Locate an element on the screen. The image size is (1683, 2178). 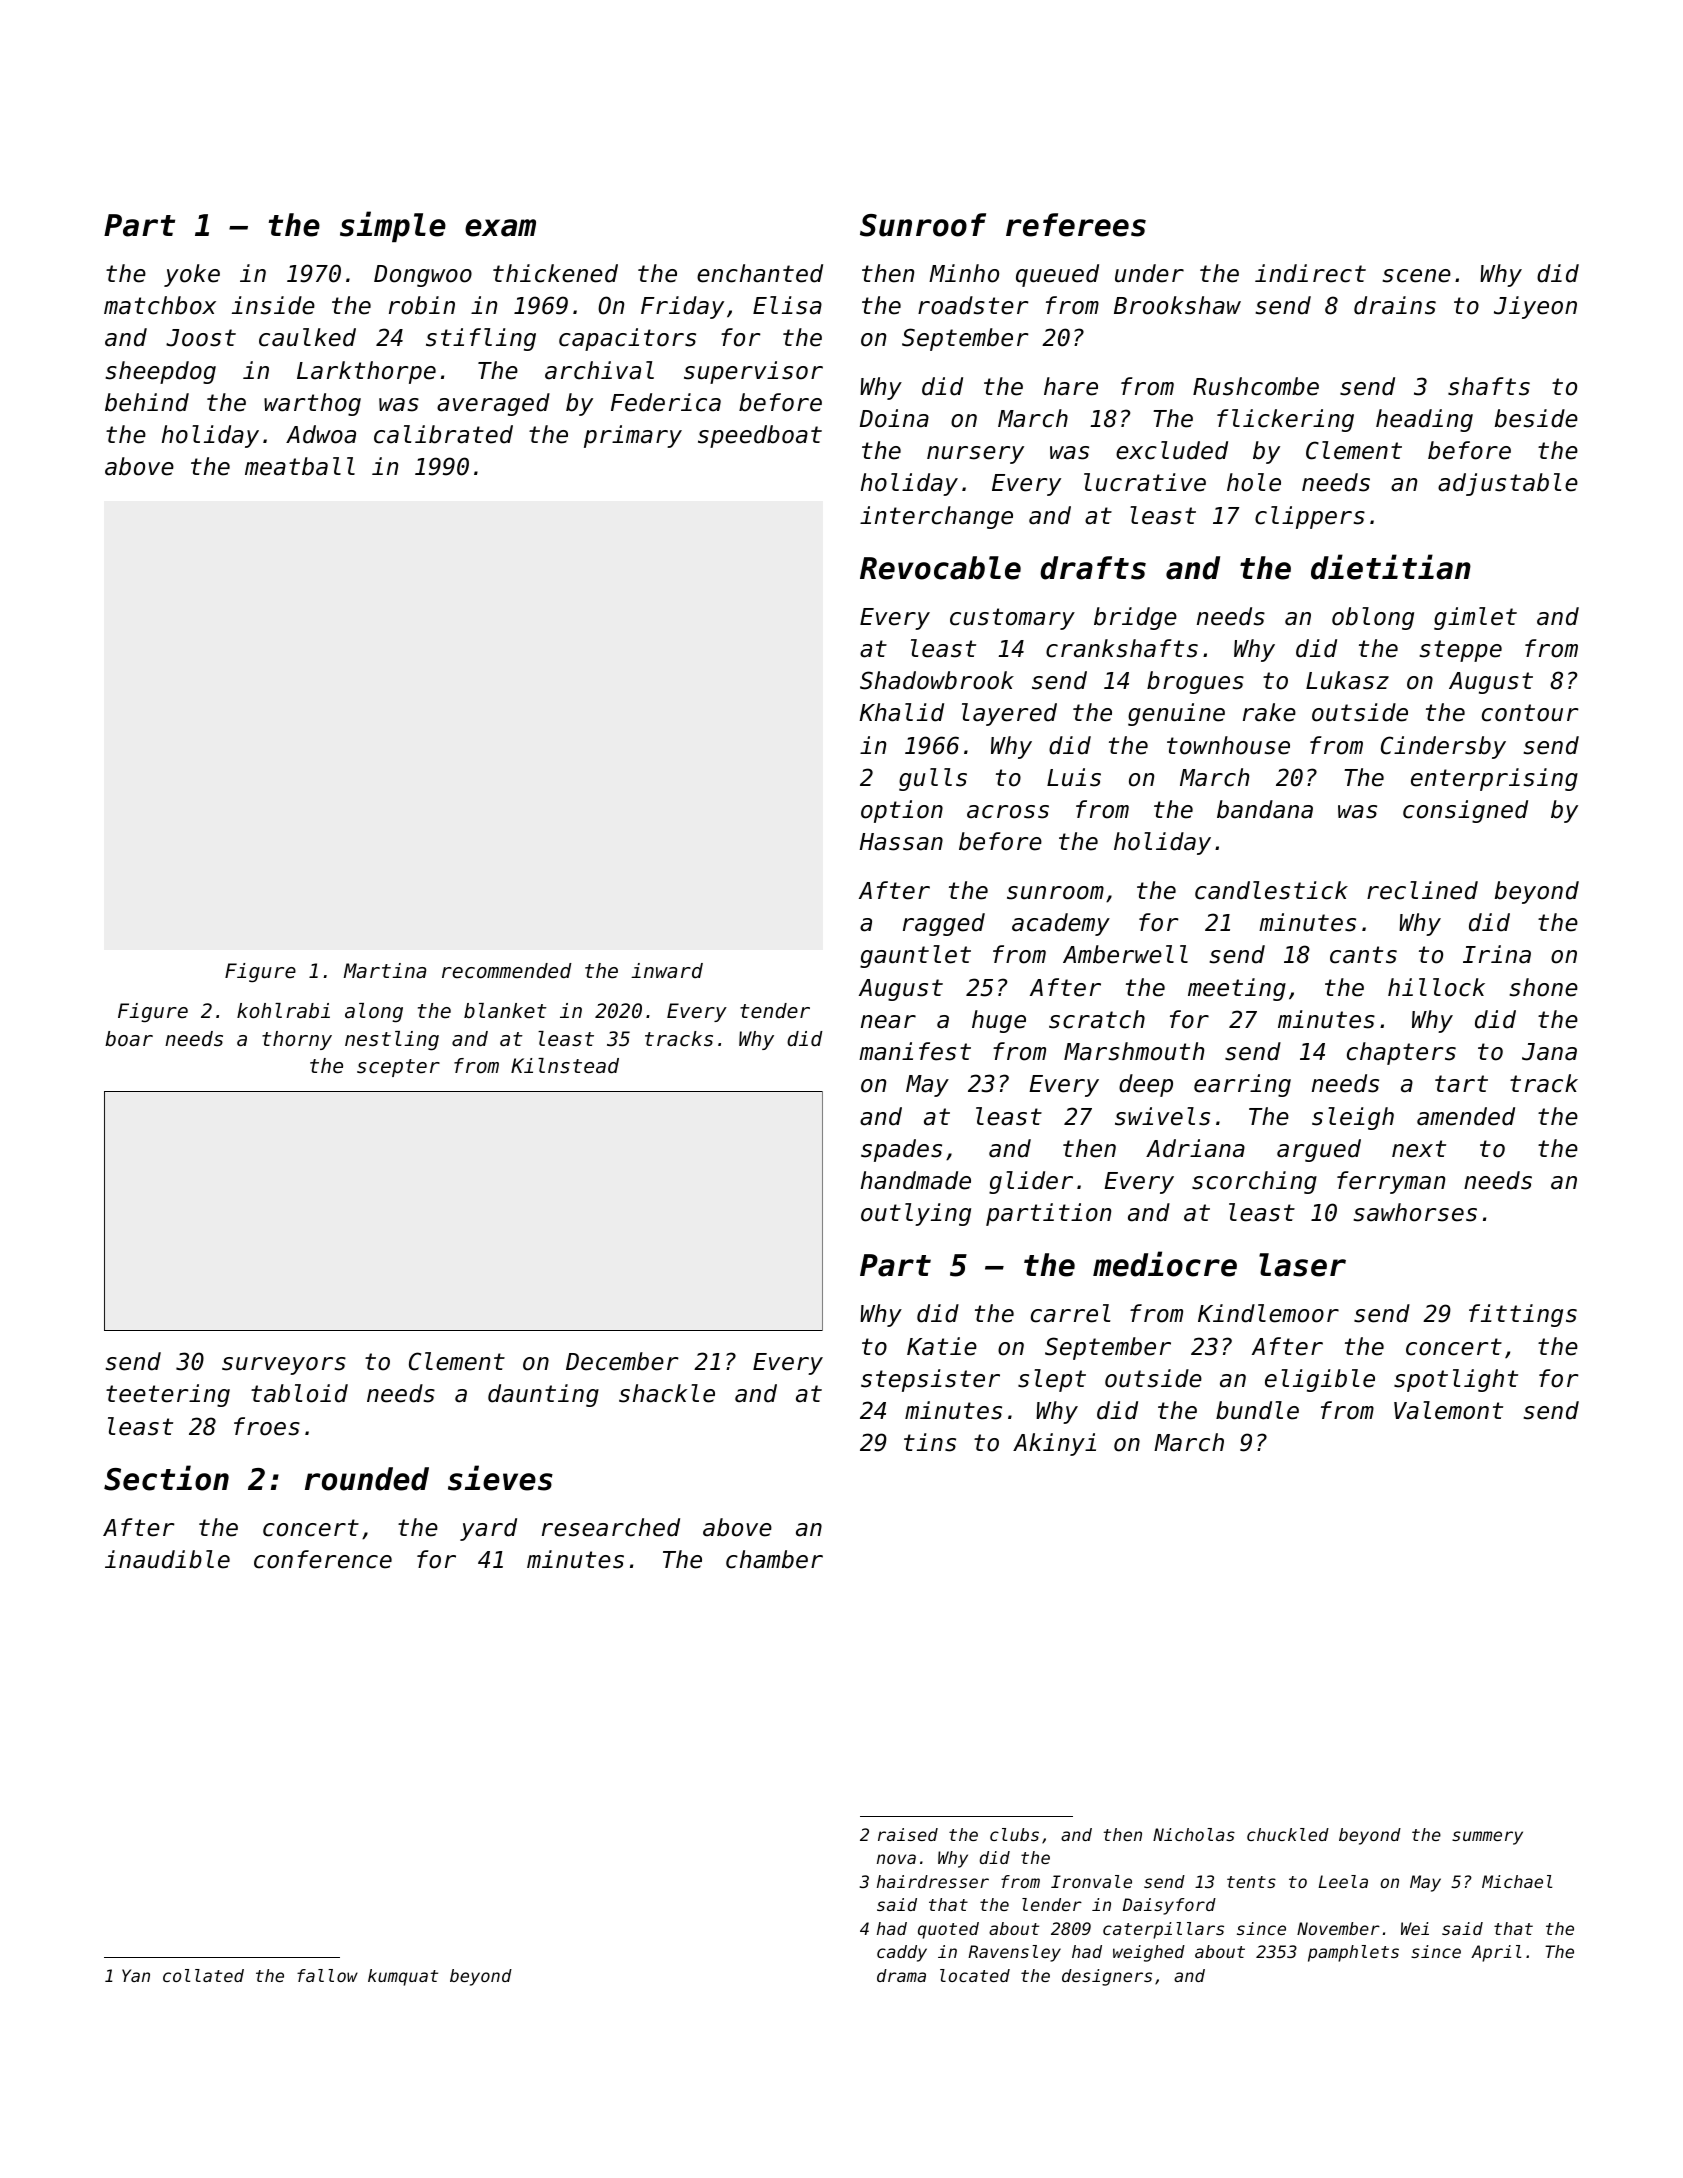
referees is located at coordinates (1076, 225).
